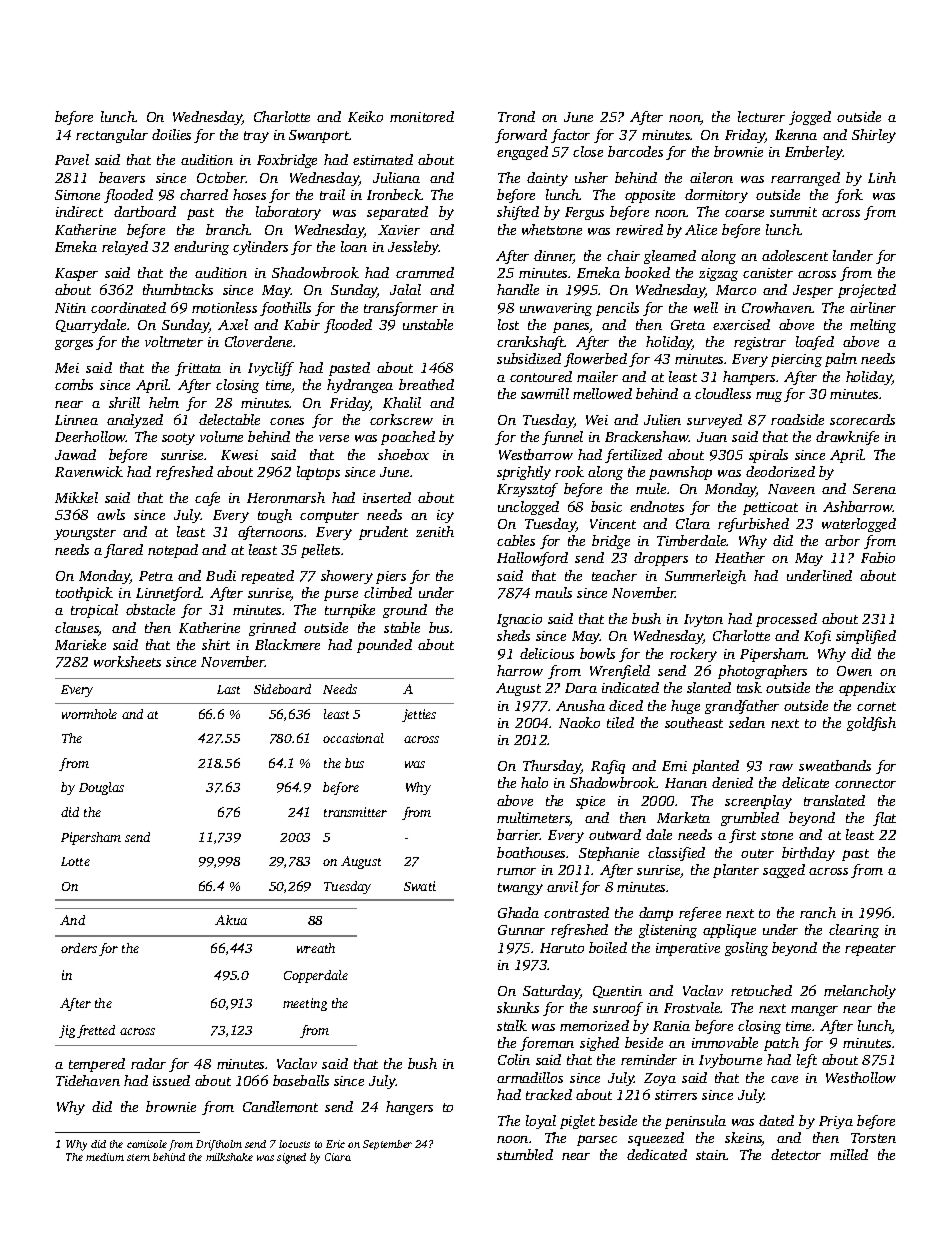 This document has width=952, height=1233. What do you see at coordinates (291, 1158) in the document?
I see `signed` at bounding box center [291, 1158].
